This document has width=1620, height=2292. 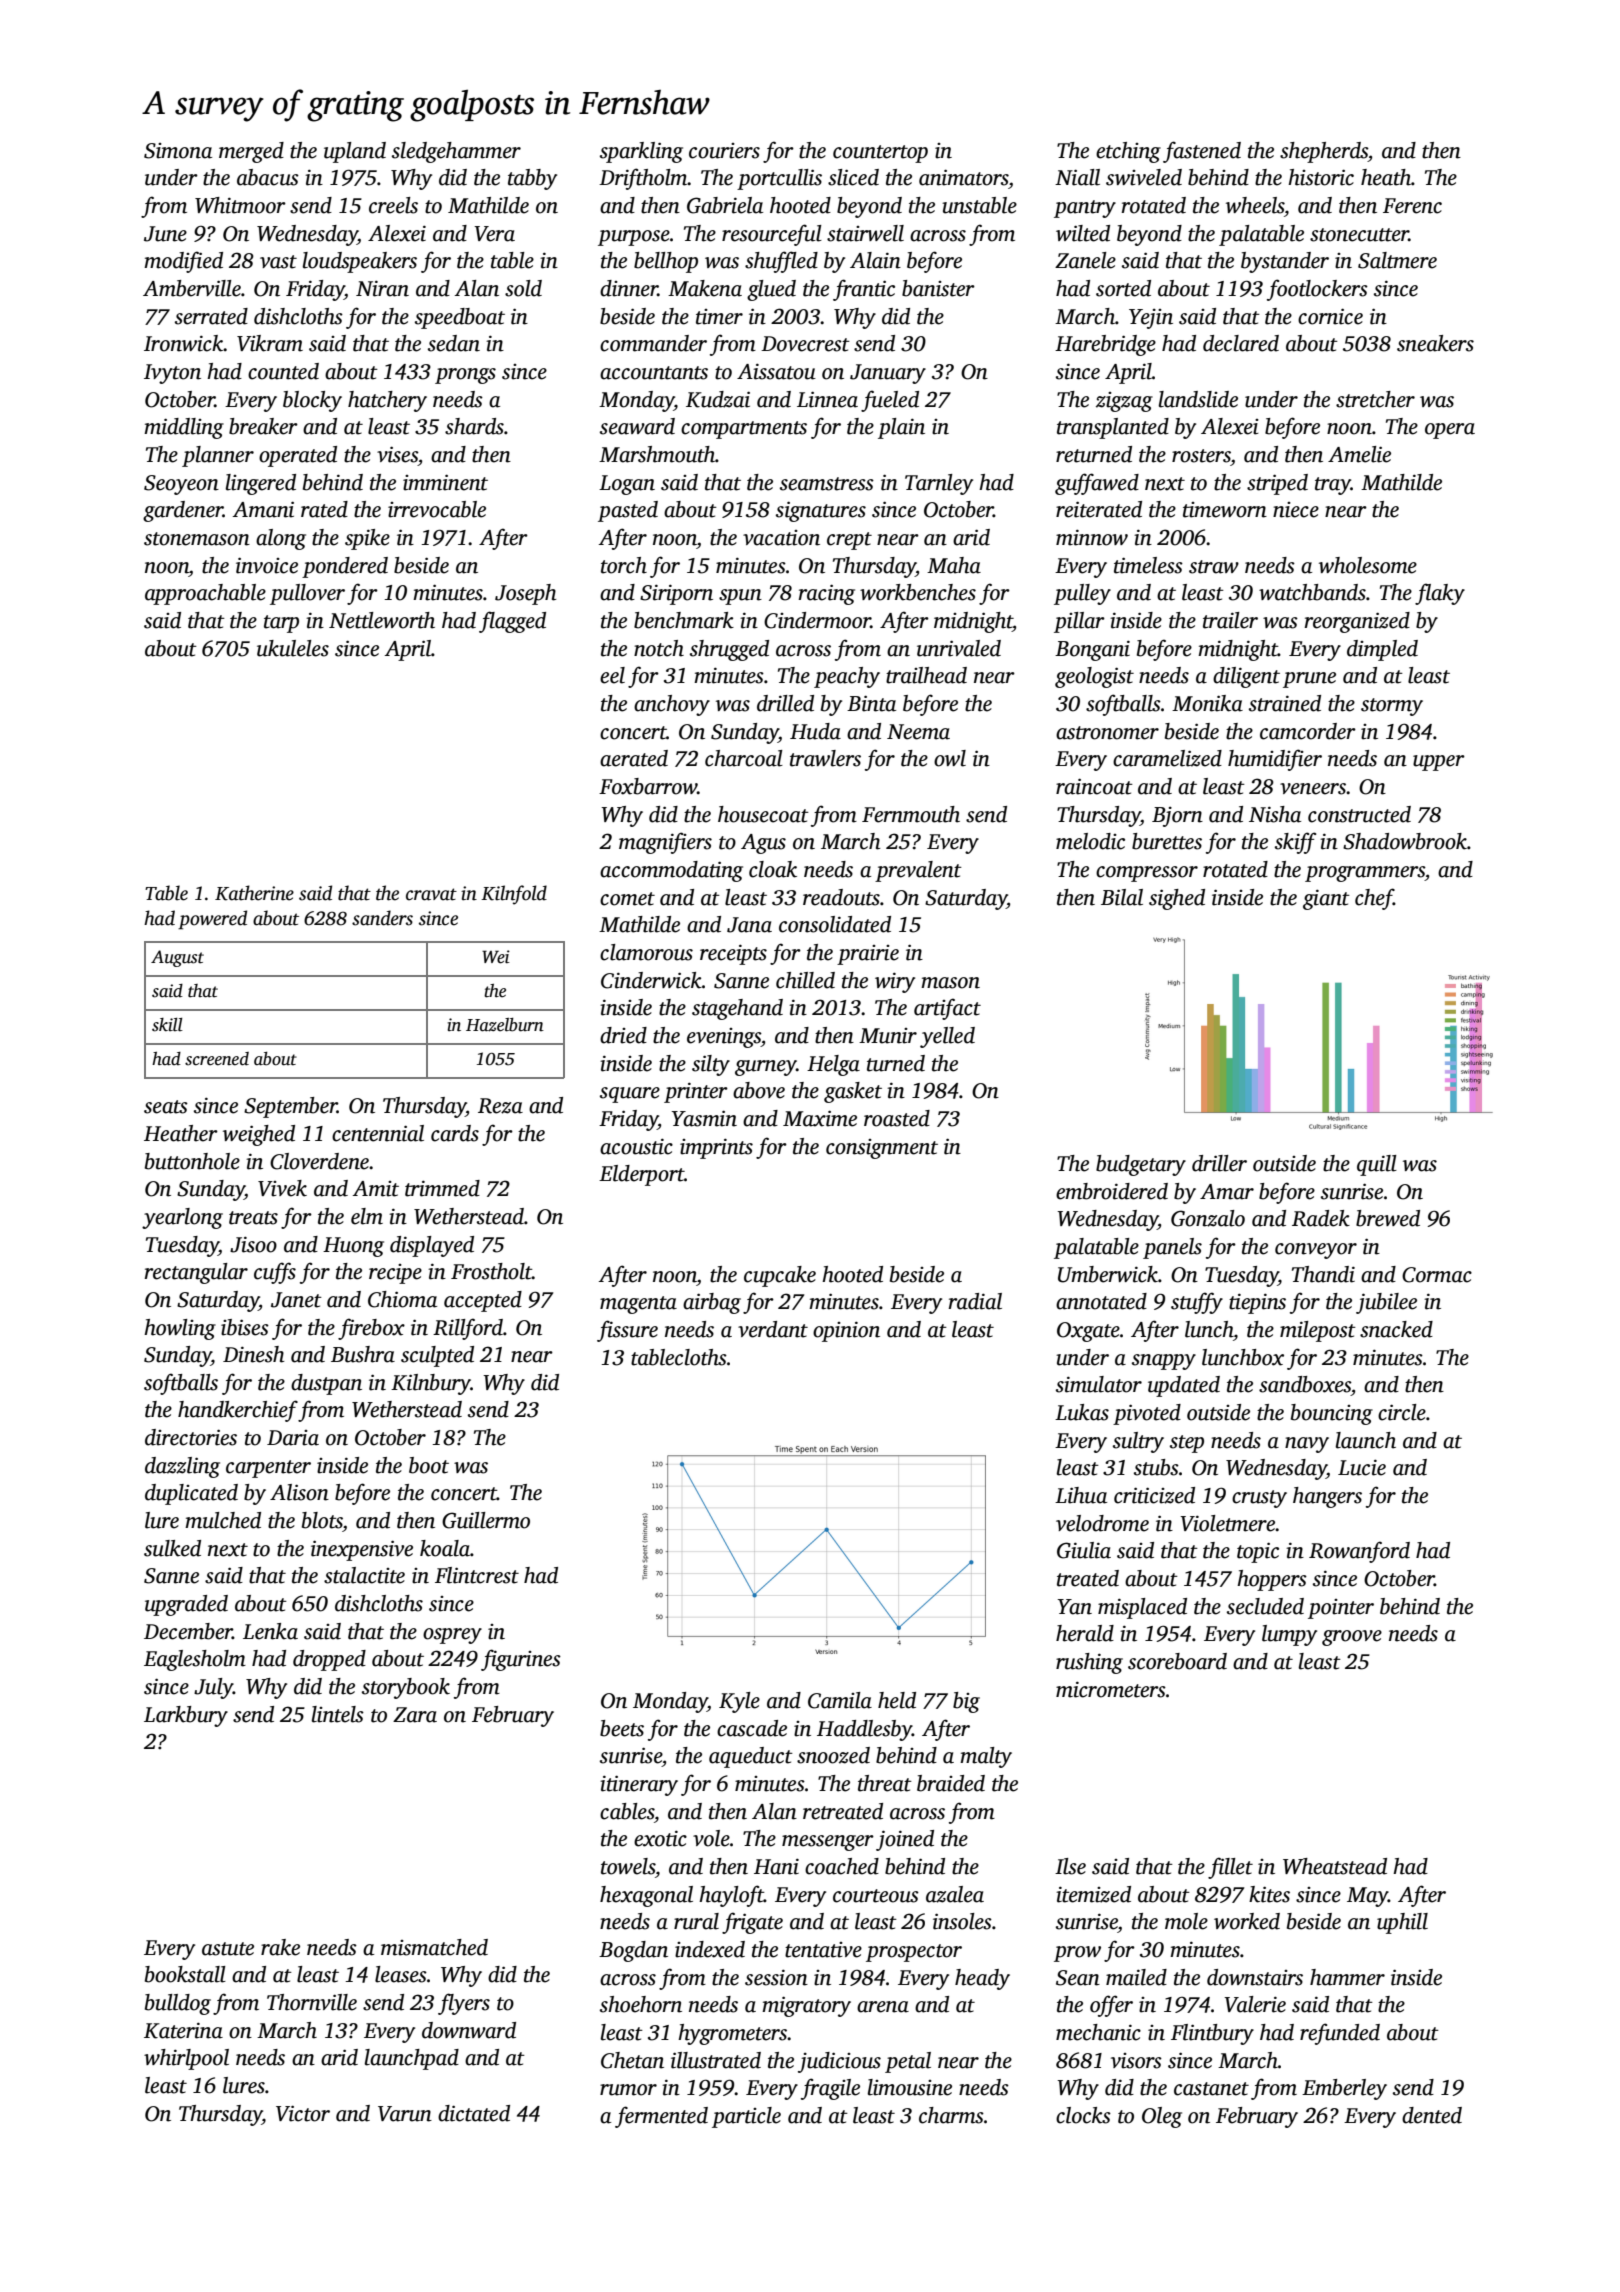 What do you see at coordinates (415, 1715) in the document?
I see `Zara` at bounding box center [415, 1715].
